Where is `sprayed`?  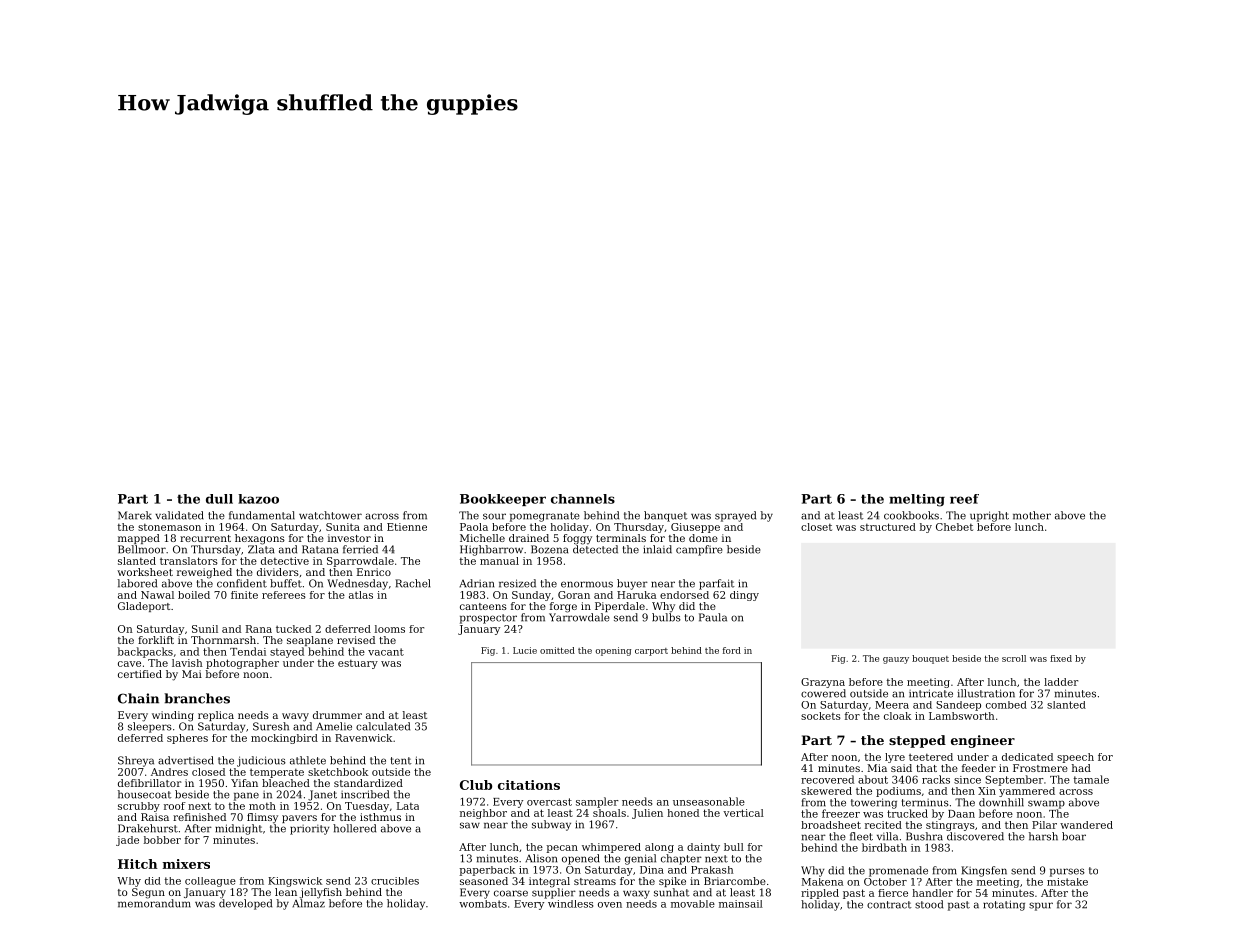
sprayed is located at coordinates (735, 516).
